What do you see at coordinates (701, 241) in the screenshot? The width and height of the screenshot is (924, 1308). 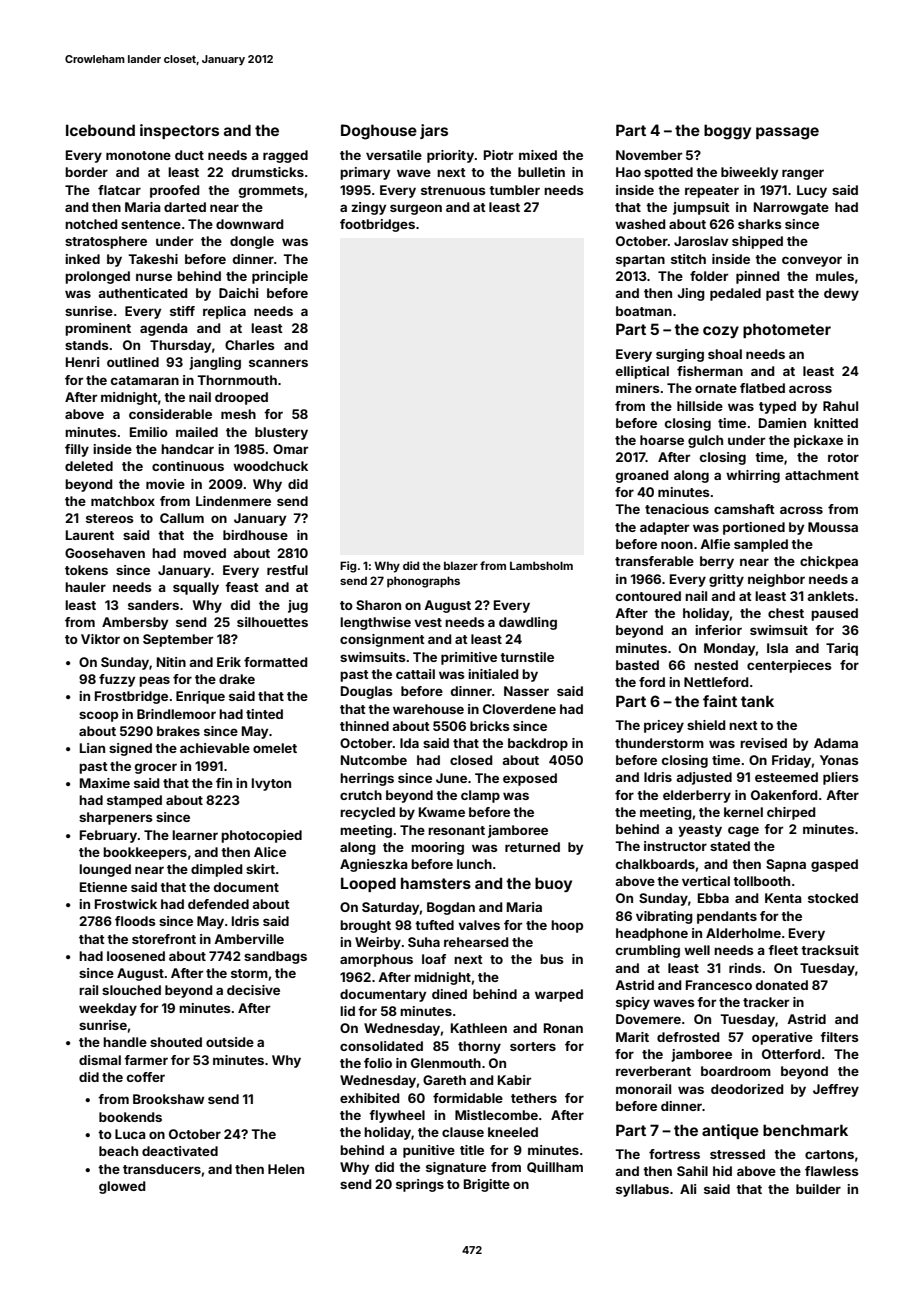 I see `Jaroslav` at bounding box center [701, 241].
